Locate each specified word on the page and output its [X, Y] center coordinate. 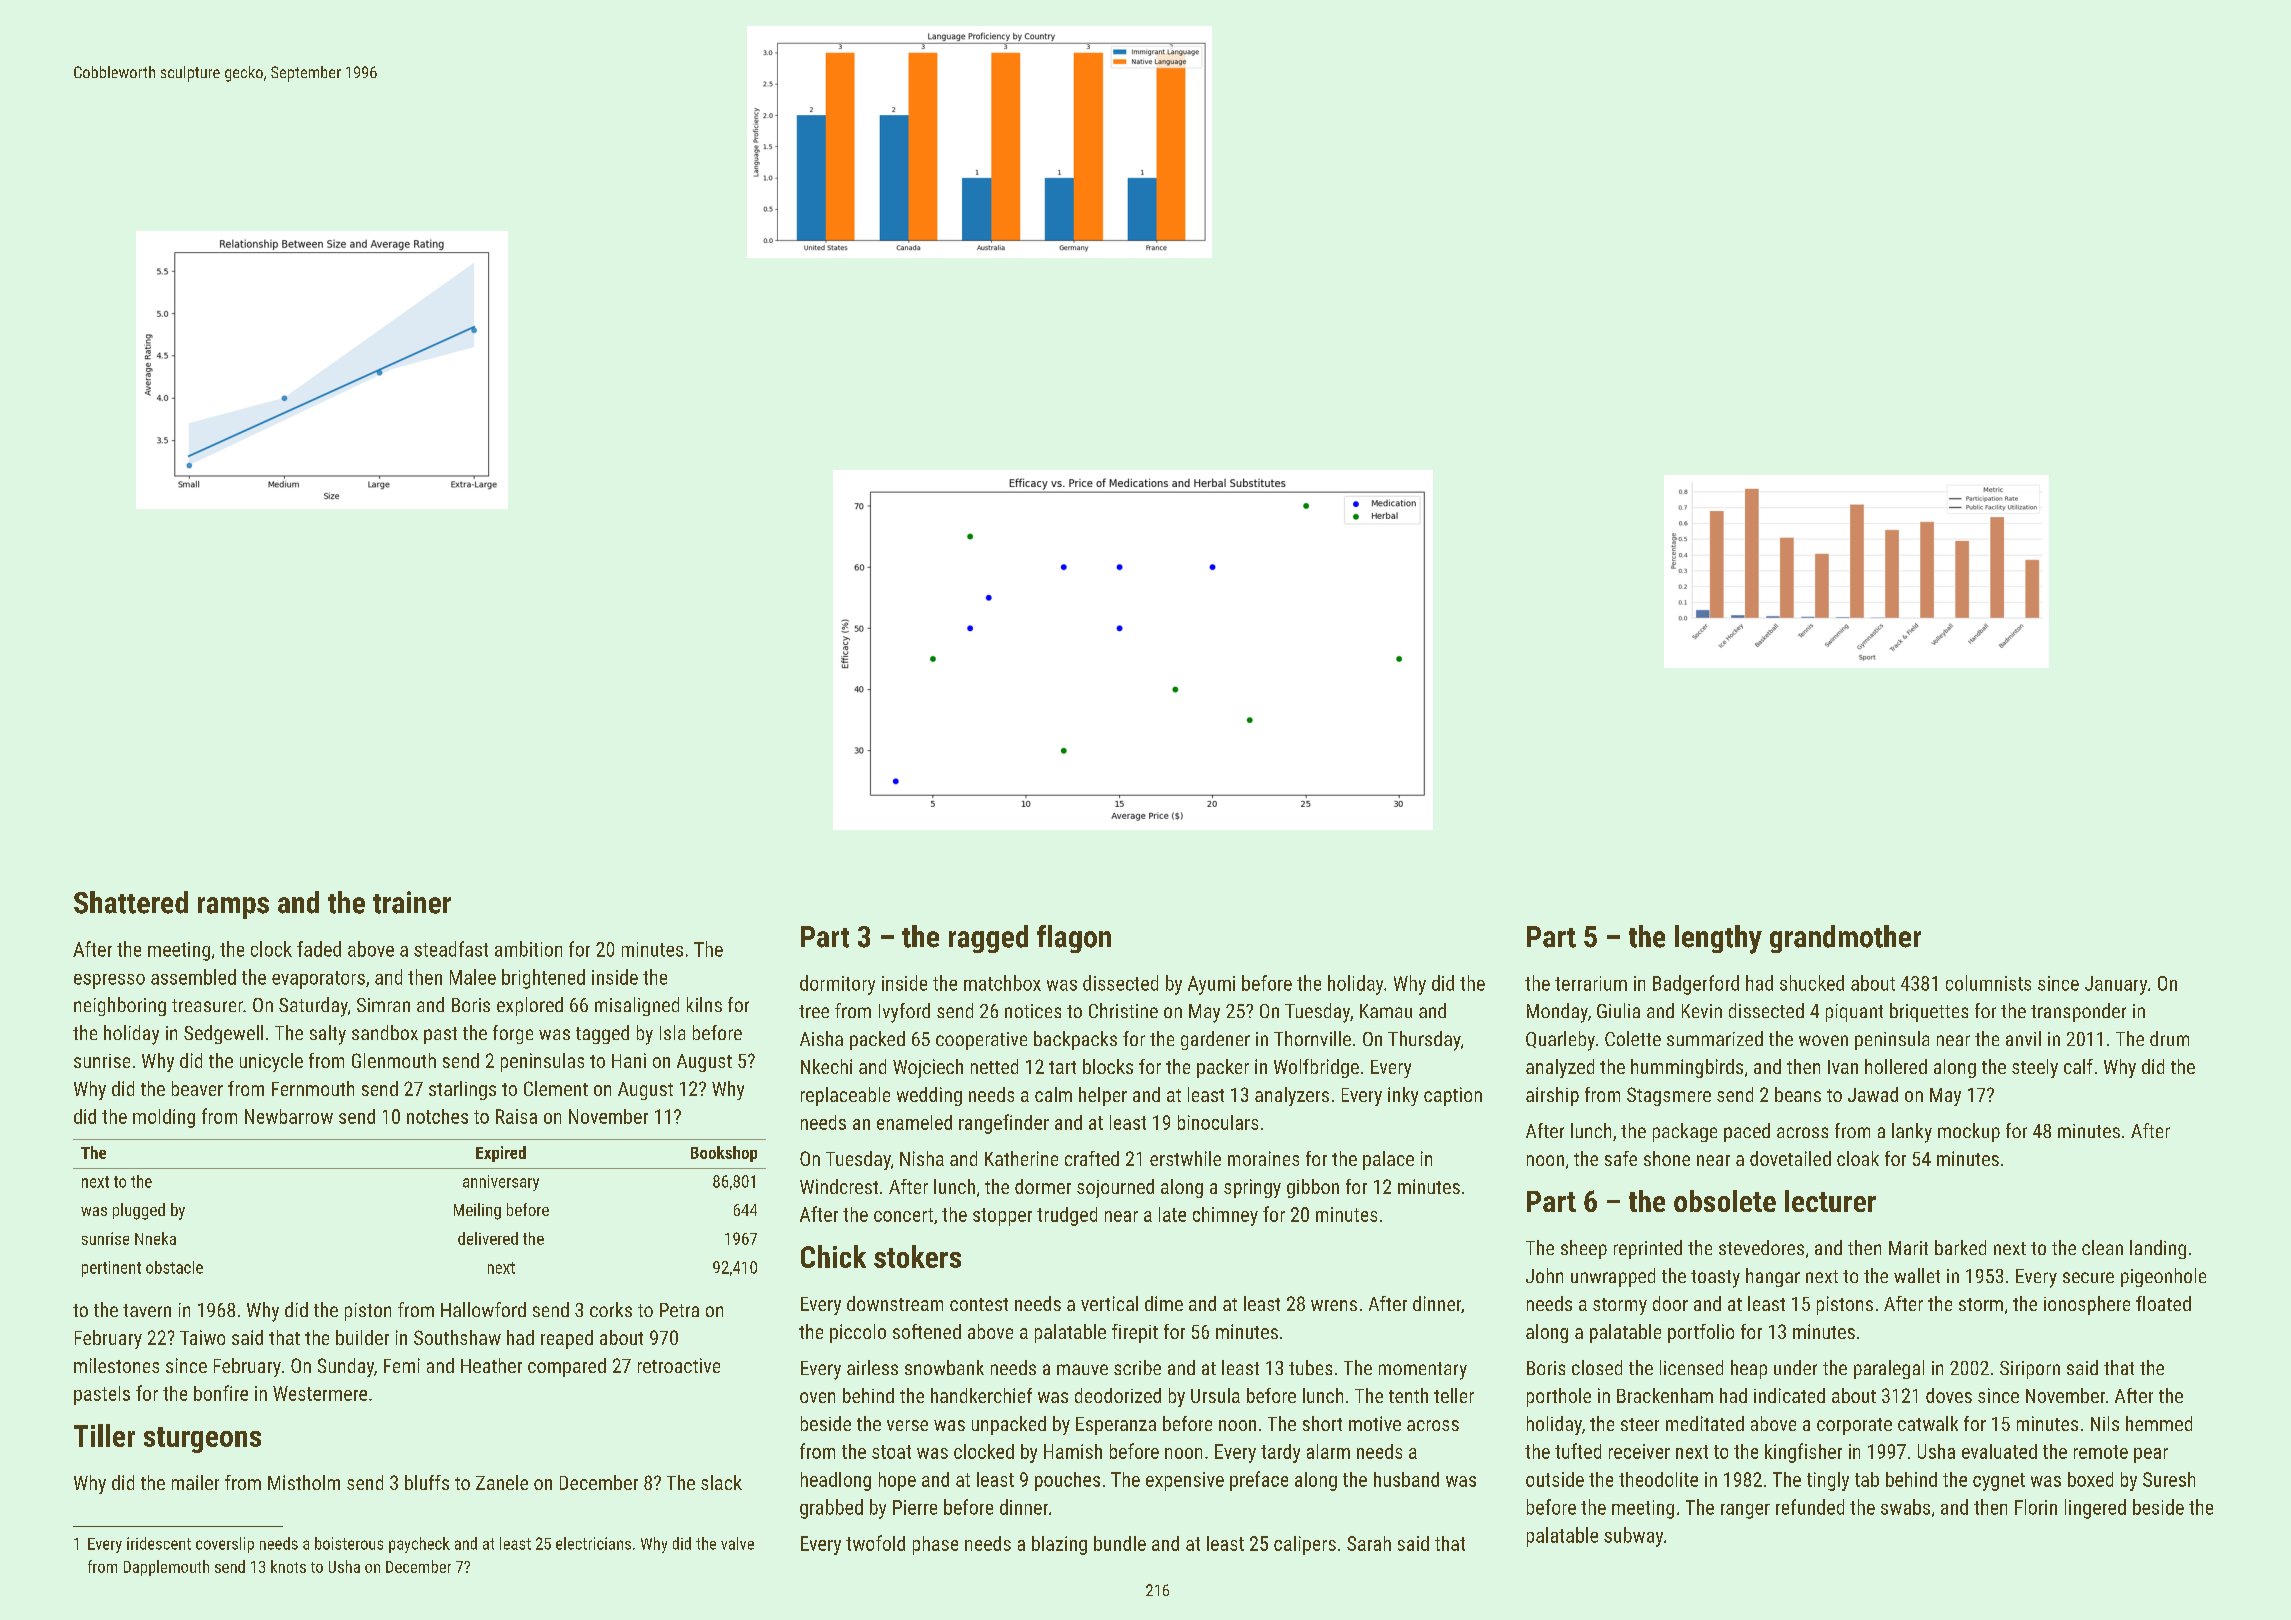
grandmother [1845, 939]
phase [935, 1545]
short [1322, 1423]
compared [567, 1367]
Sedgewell [223, 1034]
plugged [139, 1211]
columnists [1988, 983]
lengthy [1718, 939]
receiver [1639, 1451]
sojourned [1115, 1188]
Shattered [131, 902]
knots [288, 1566]
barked [1960, 1247]
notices [1033, 1011]
